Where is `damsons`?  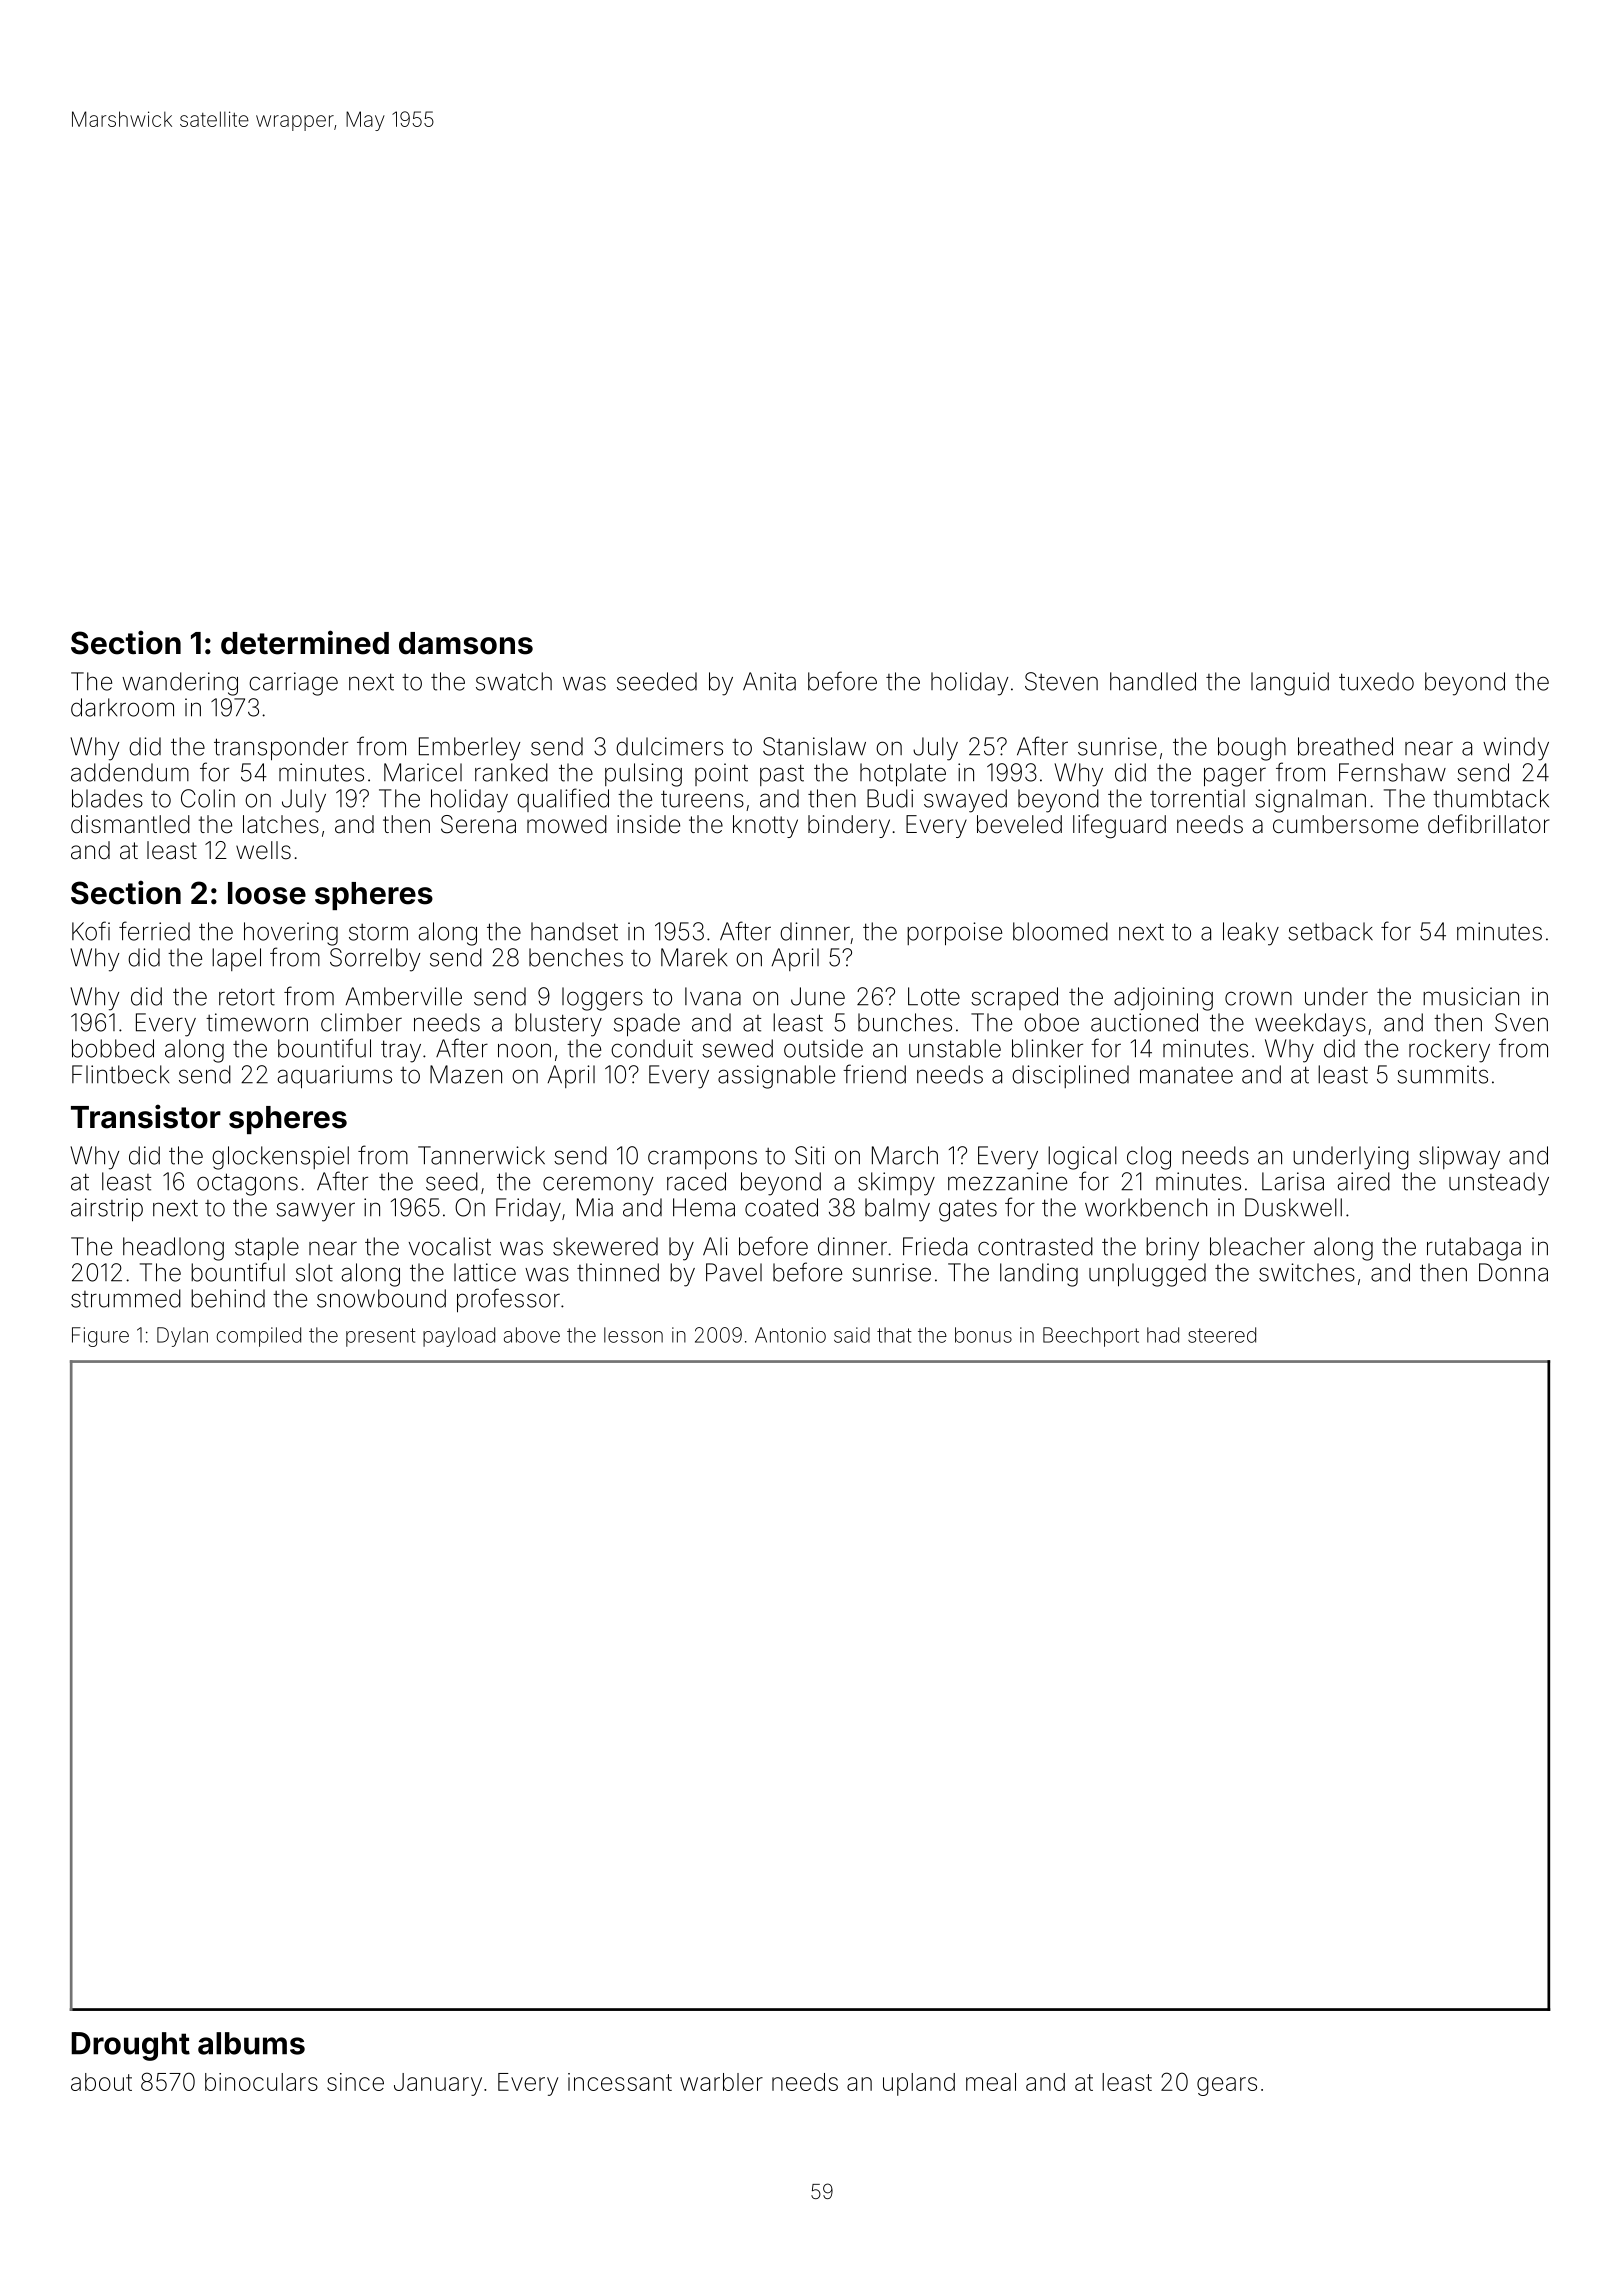
damsons is located at coordinates (466, 643).
